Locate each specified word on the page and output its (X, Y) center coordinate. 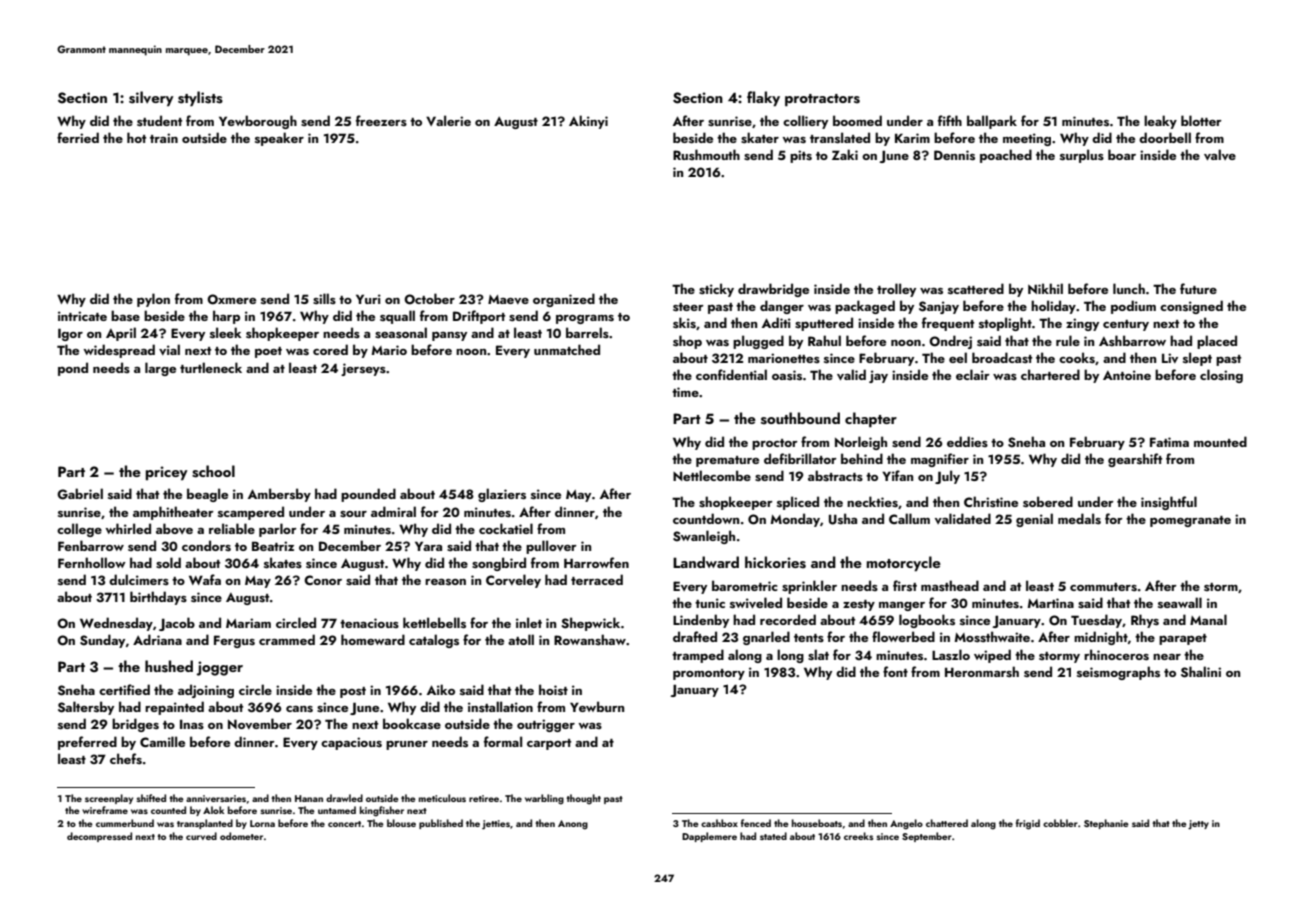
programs (585, 319)
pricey (167, 473)
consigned (1191, 307)
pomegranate (1190, 521)
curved (201, 836)
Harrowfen (596, 562)
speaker (279, 139)
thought (583, 799)
